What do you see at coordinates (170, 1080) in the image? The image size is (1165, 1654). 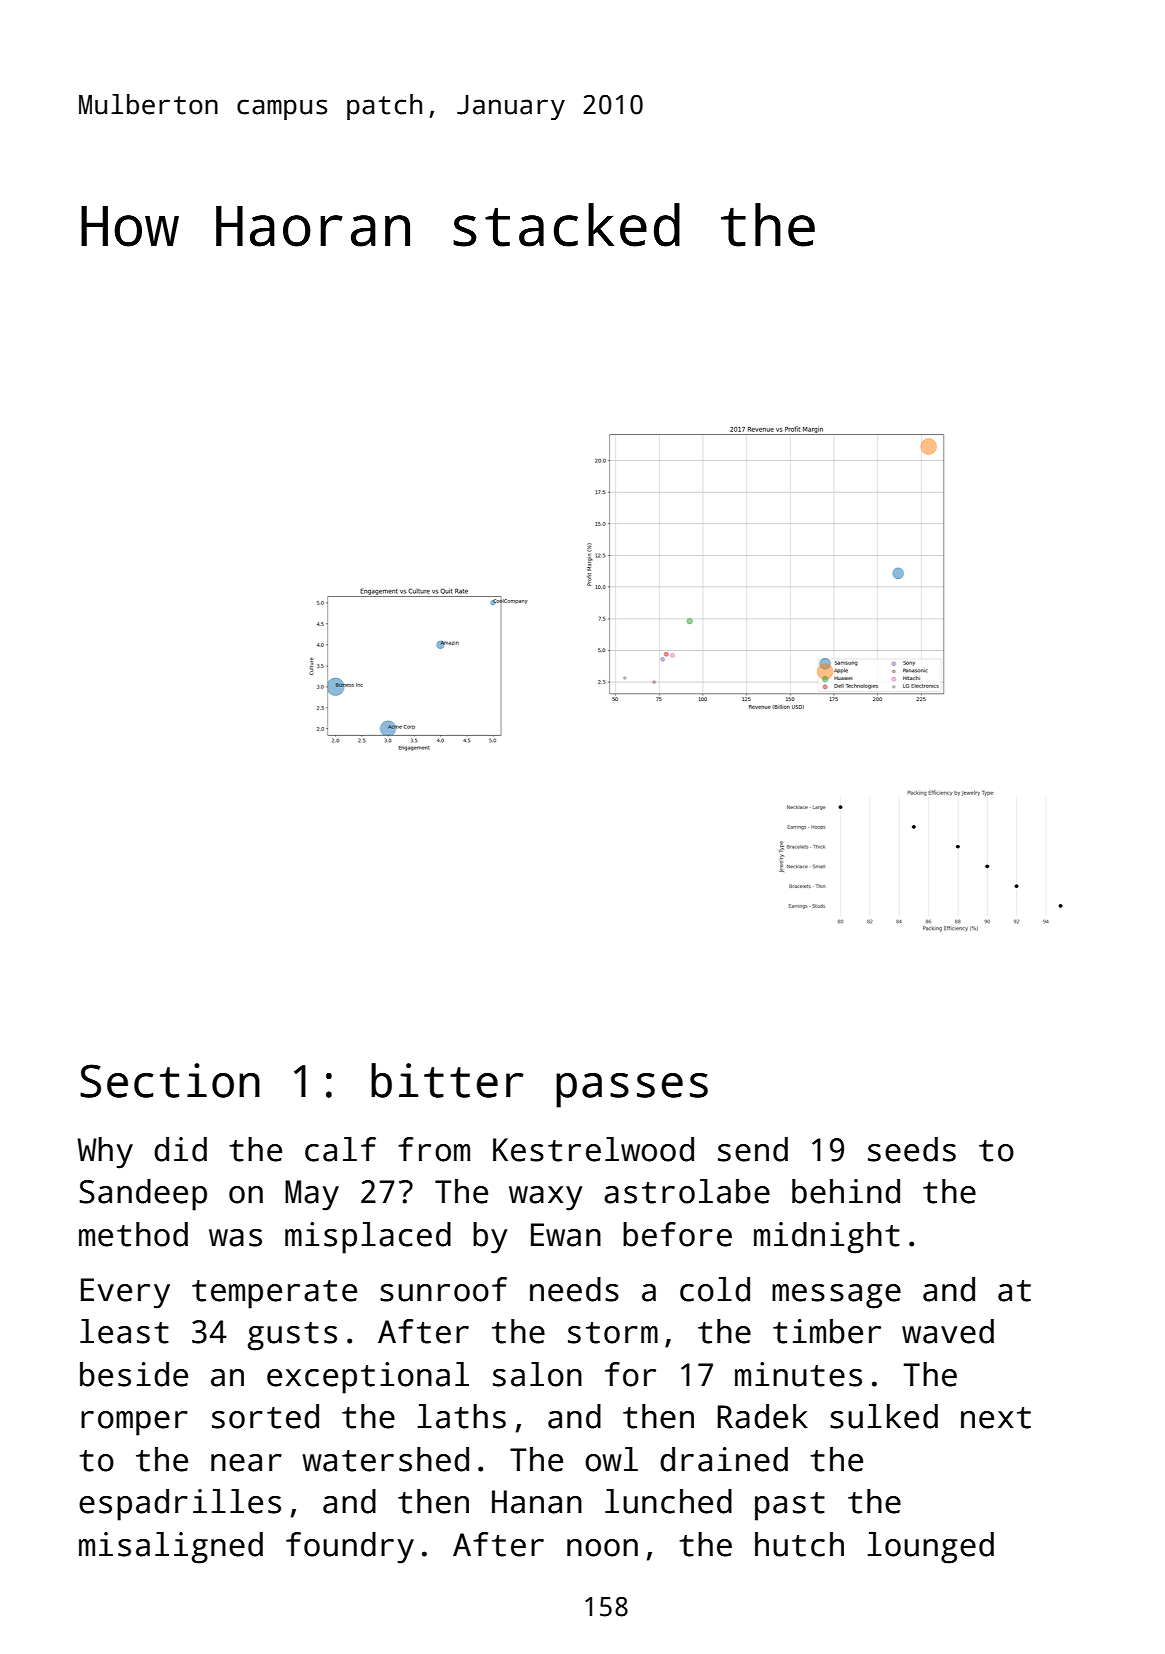 I see `Section` at bounding box center [170, 1080].
